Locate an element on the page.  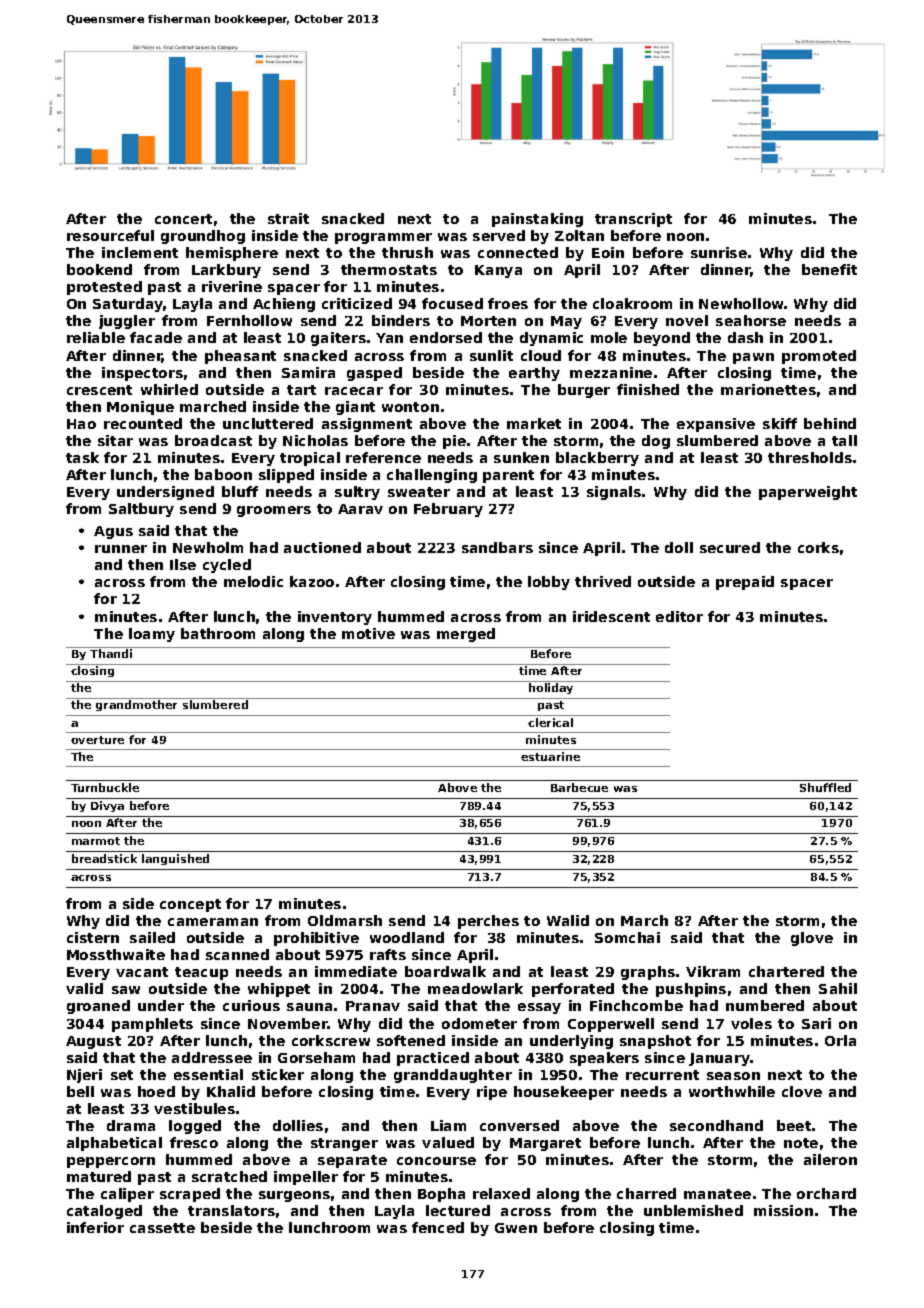
cassette is located at coordinates (162, 1228).
